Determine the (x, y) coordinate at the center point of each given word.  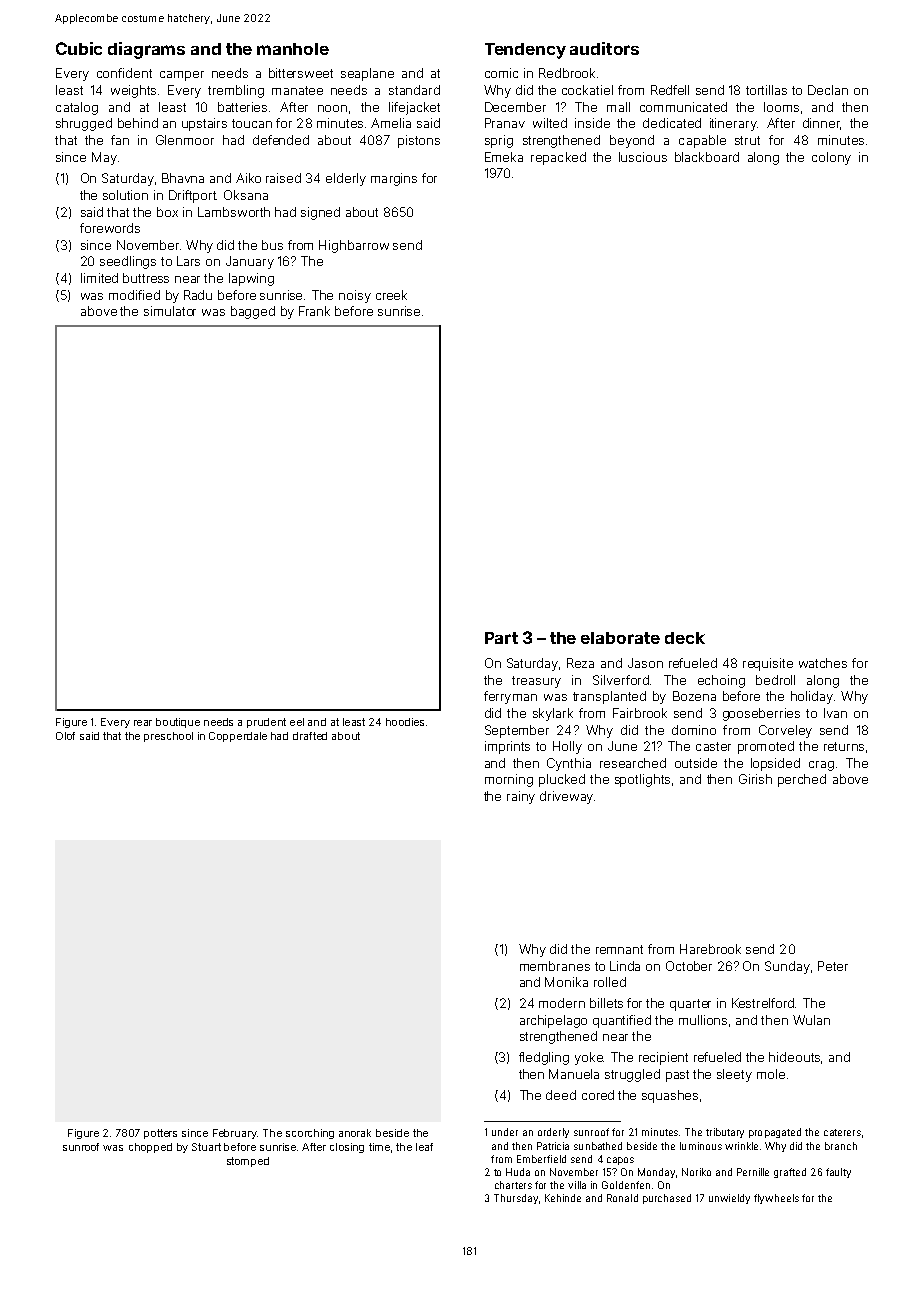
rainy (521, 797)
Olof (65, 736)
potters (160, 1134)
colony (831, 158)
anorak (355, 1133)
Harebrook (710, 949)
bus (272, 245)
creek (391, 295)
